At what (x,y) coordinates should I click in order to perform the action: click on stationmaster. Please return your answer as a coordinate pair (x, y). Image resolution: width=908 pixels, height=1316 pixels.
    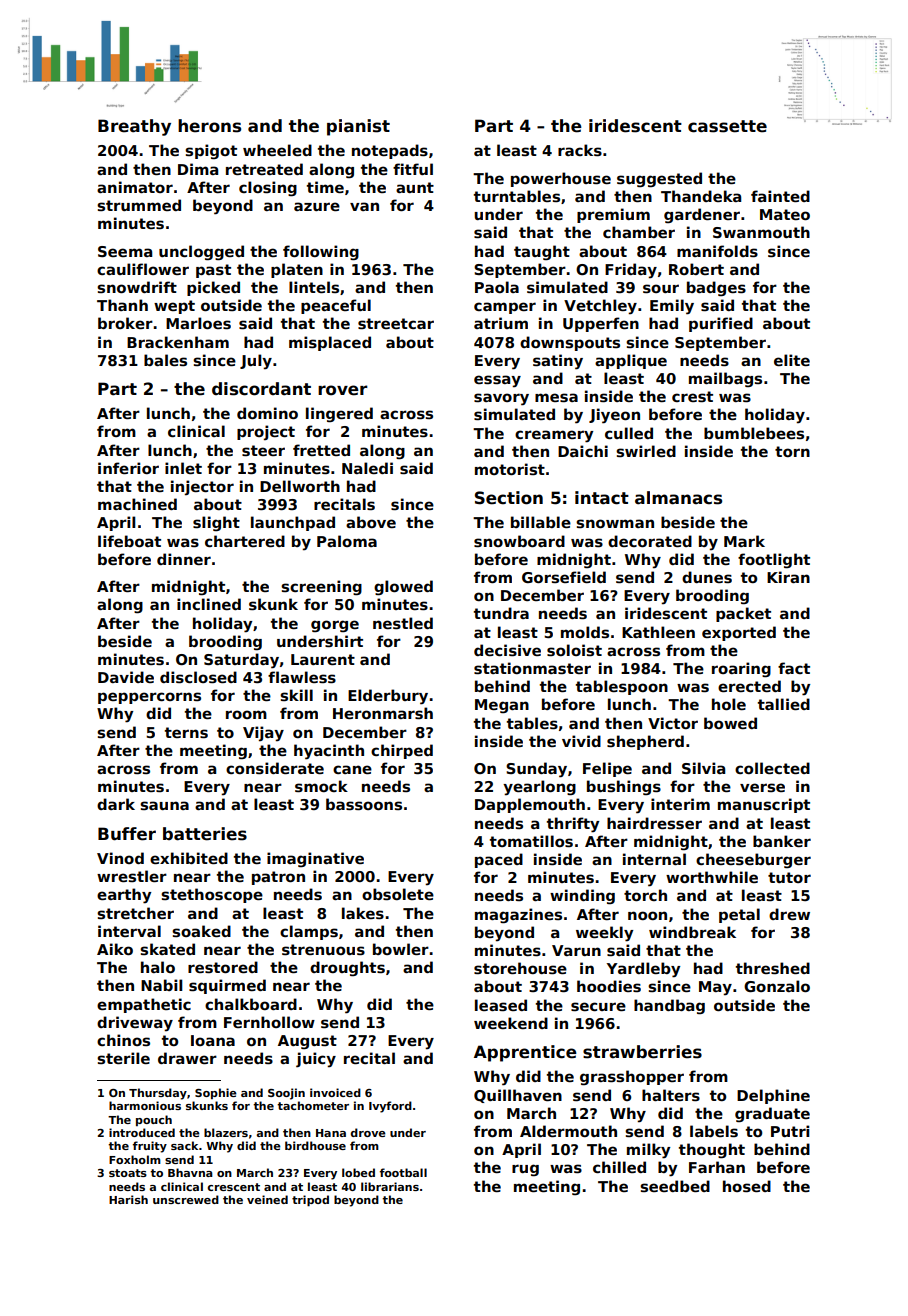
    Looking at the image, I should click on (532, 668).
